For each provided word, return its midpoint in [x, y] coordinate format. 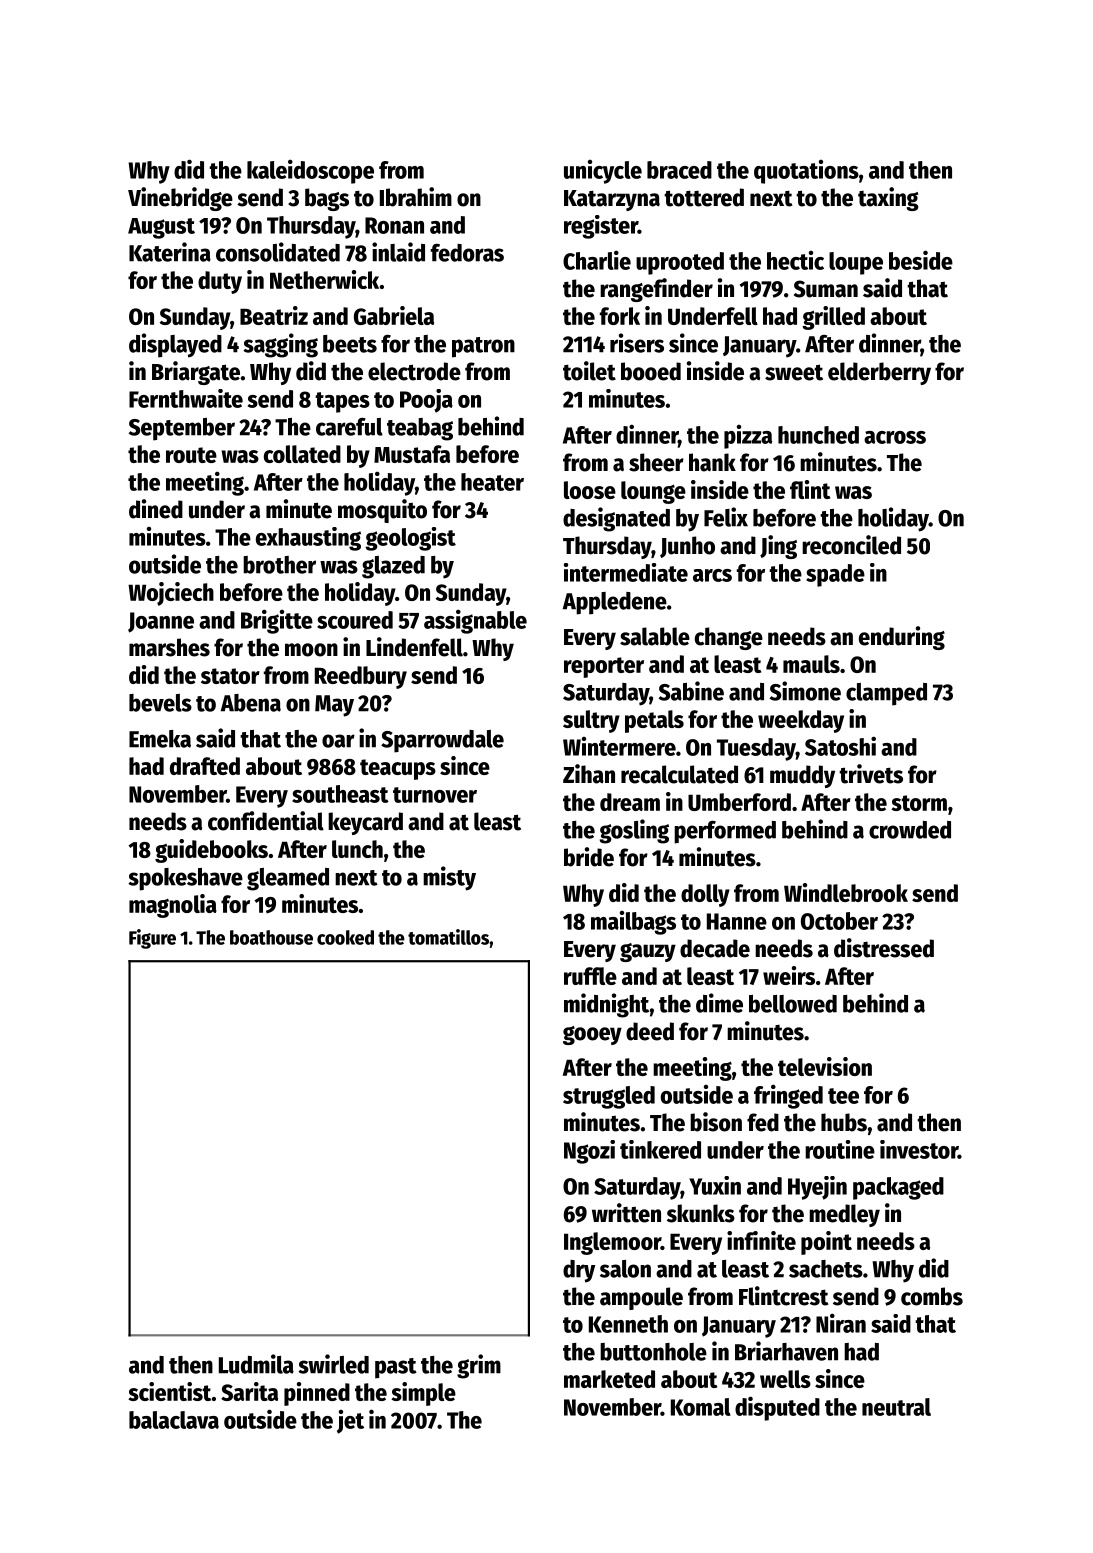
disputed [777, 1408]
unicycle [603, 172]
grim [479, 1366]
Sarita [249, 1391]
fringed [788, 1096]
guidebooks [211, 851]
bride [589, 857]
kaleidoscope [310, 171]
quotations [806, 172]
